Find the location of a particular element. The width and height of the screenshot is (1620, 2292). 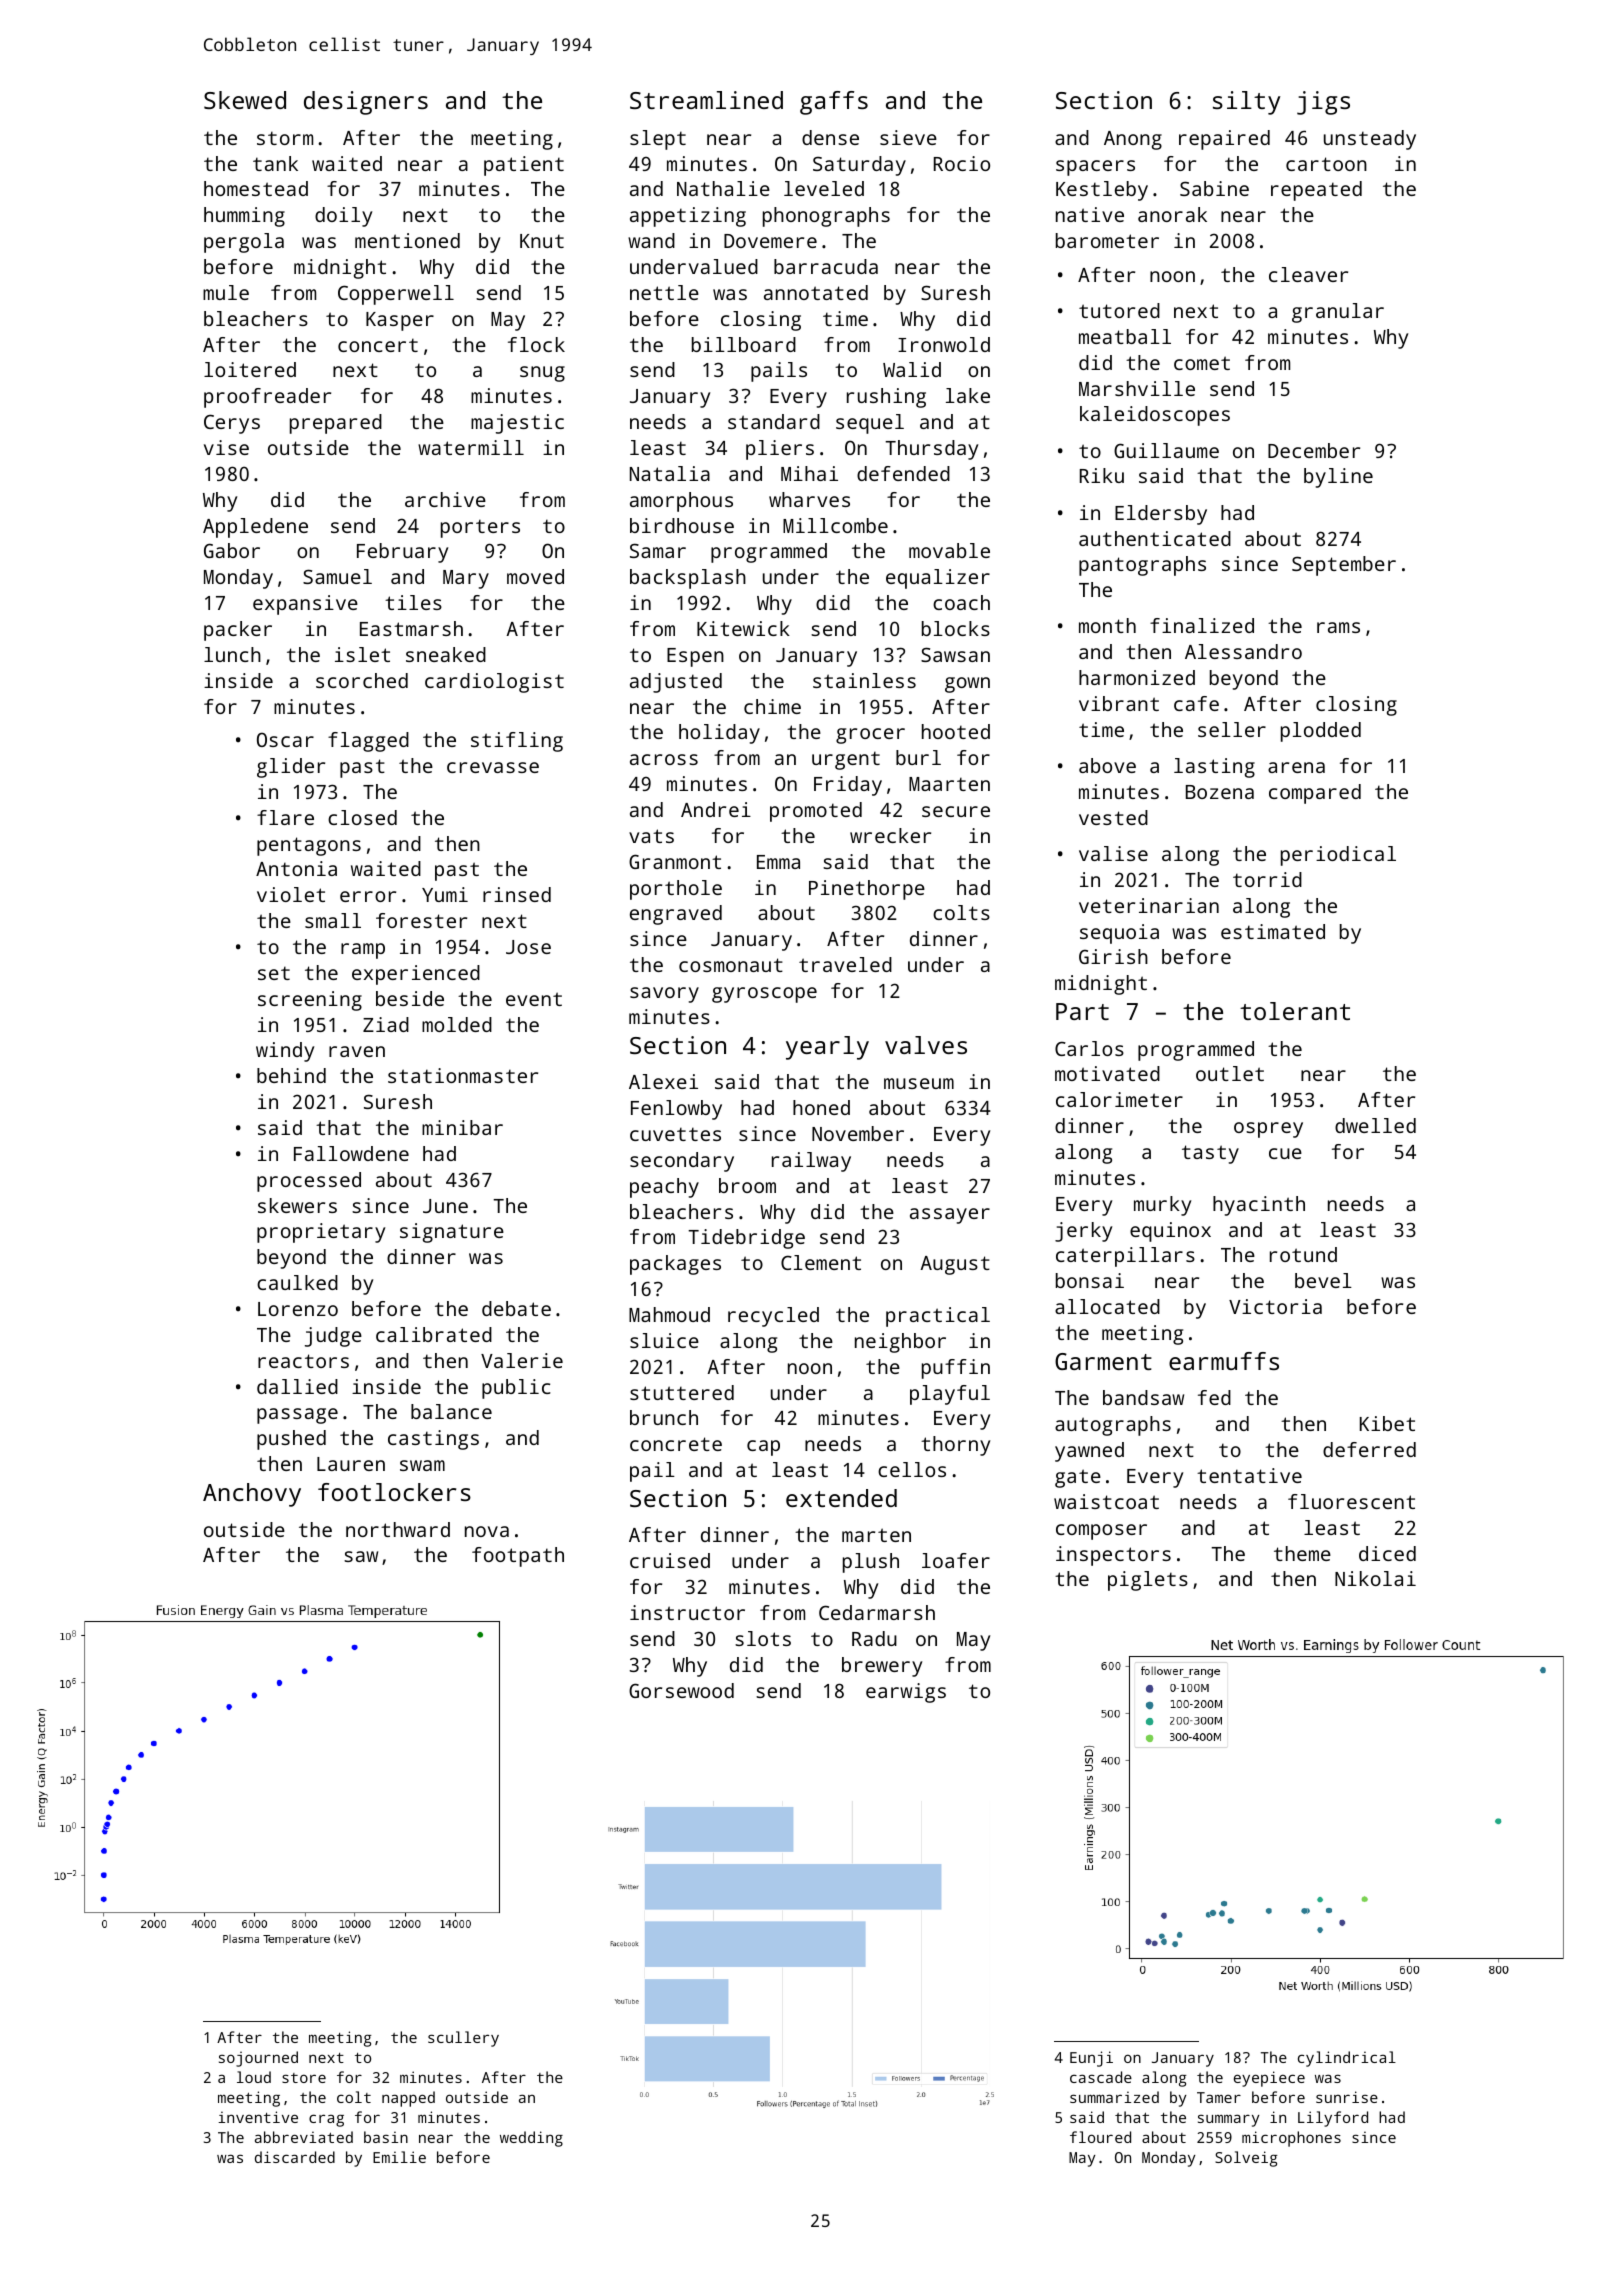

wedding is located at coordinates (531, 2139).
